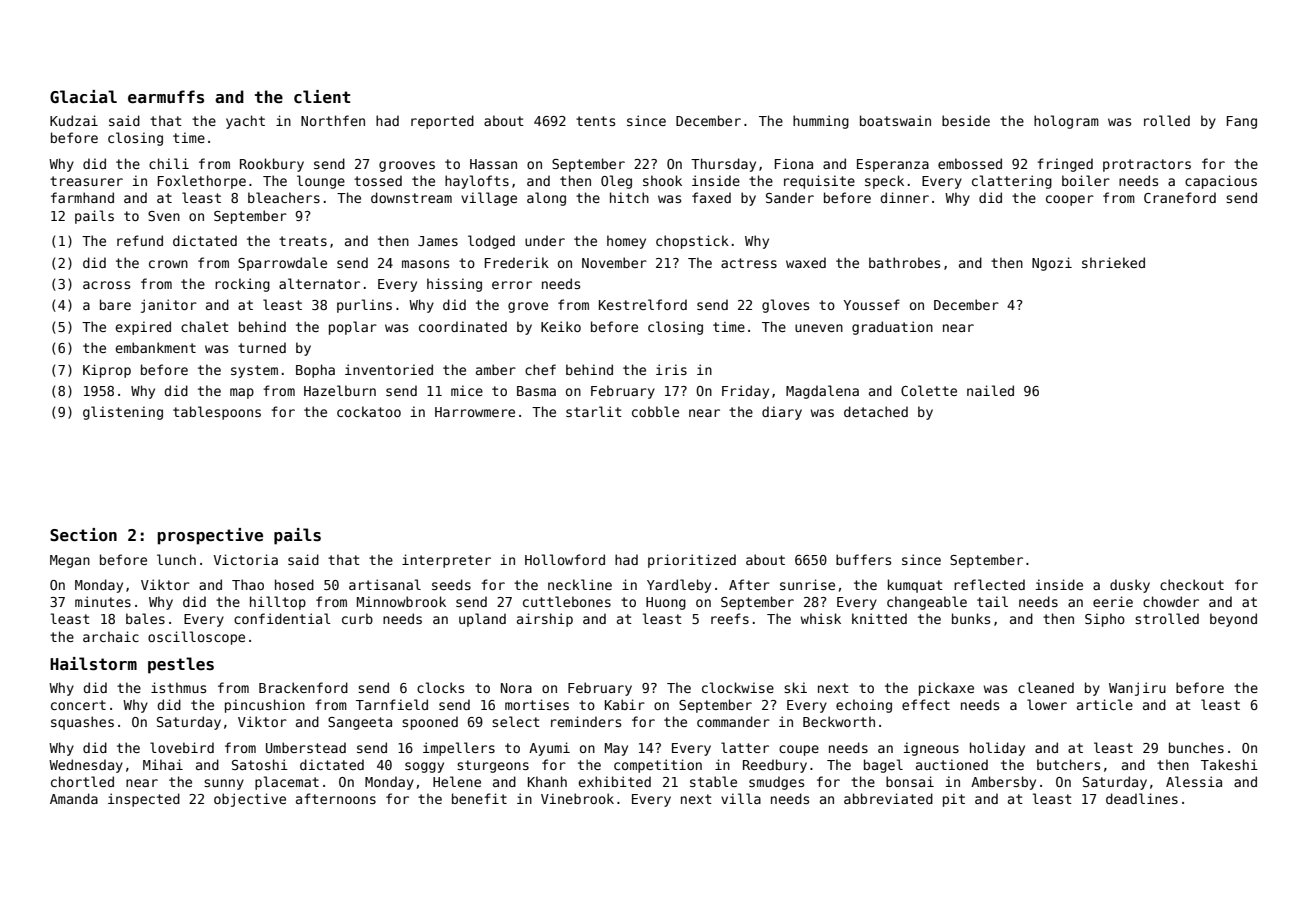  What do you see at coordinates (516, 688) in the screenshot?
I see `Nora` at bounding box center [516, 688].
